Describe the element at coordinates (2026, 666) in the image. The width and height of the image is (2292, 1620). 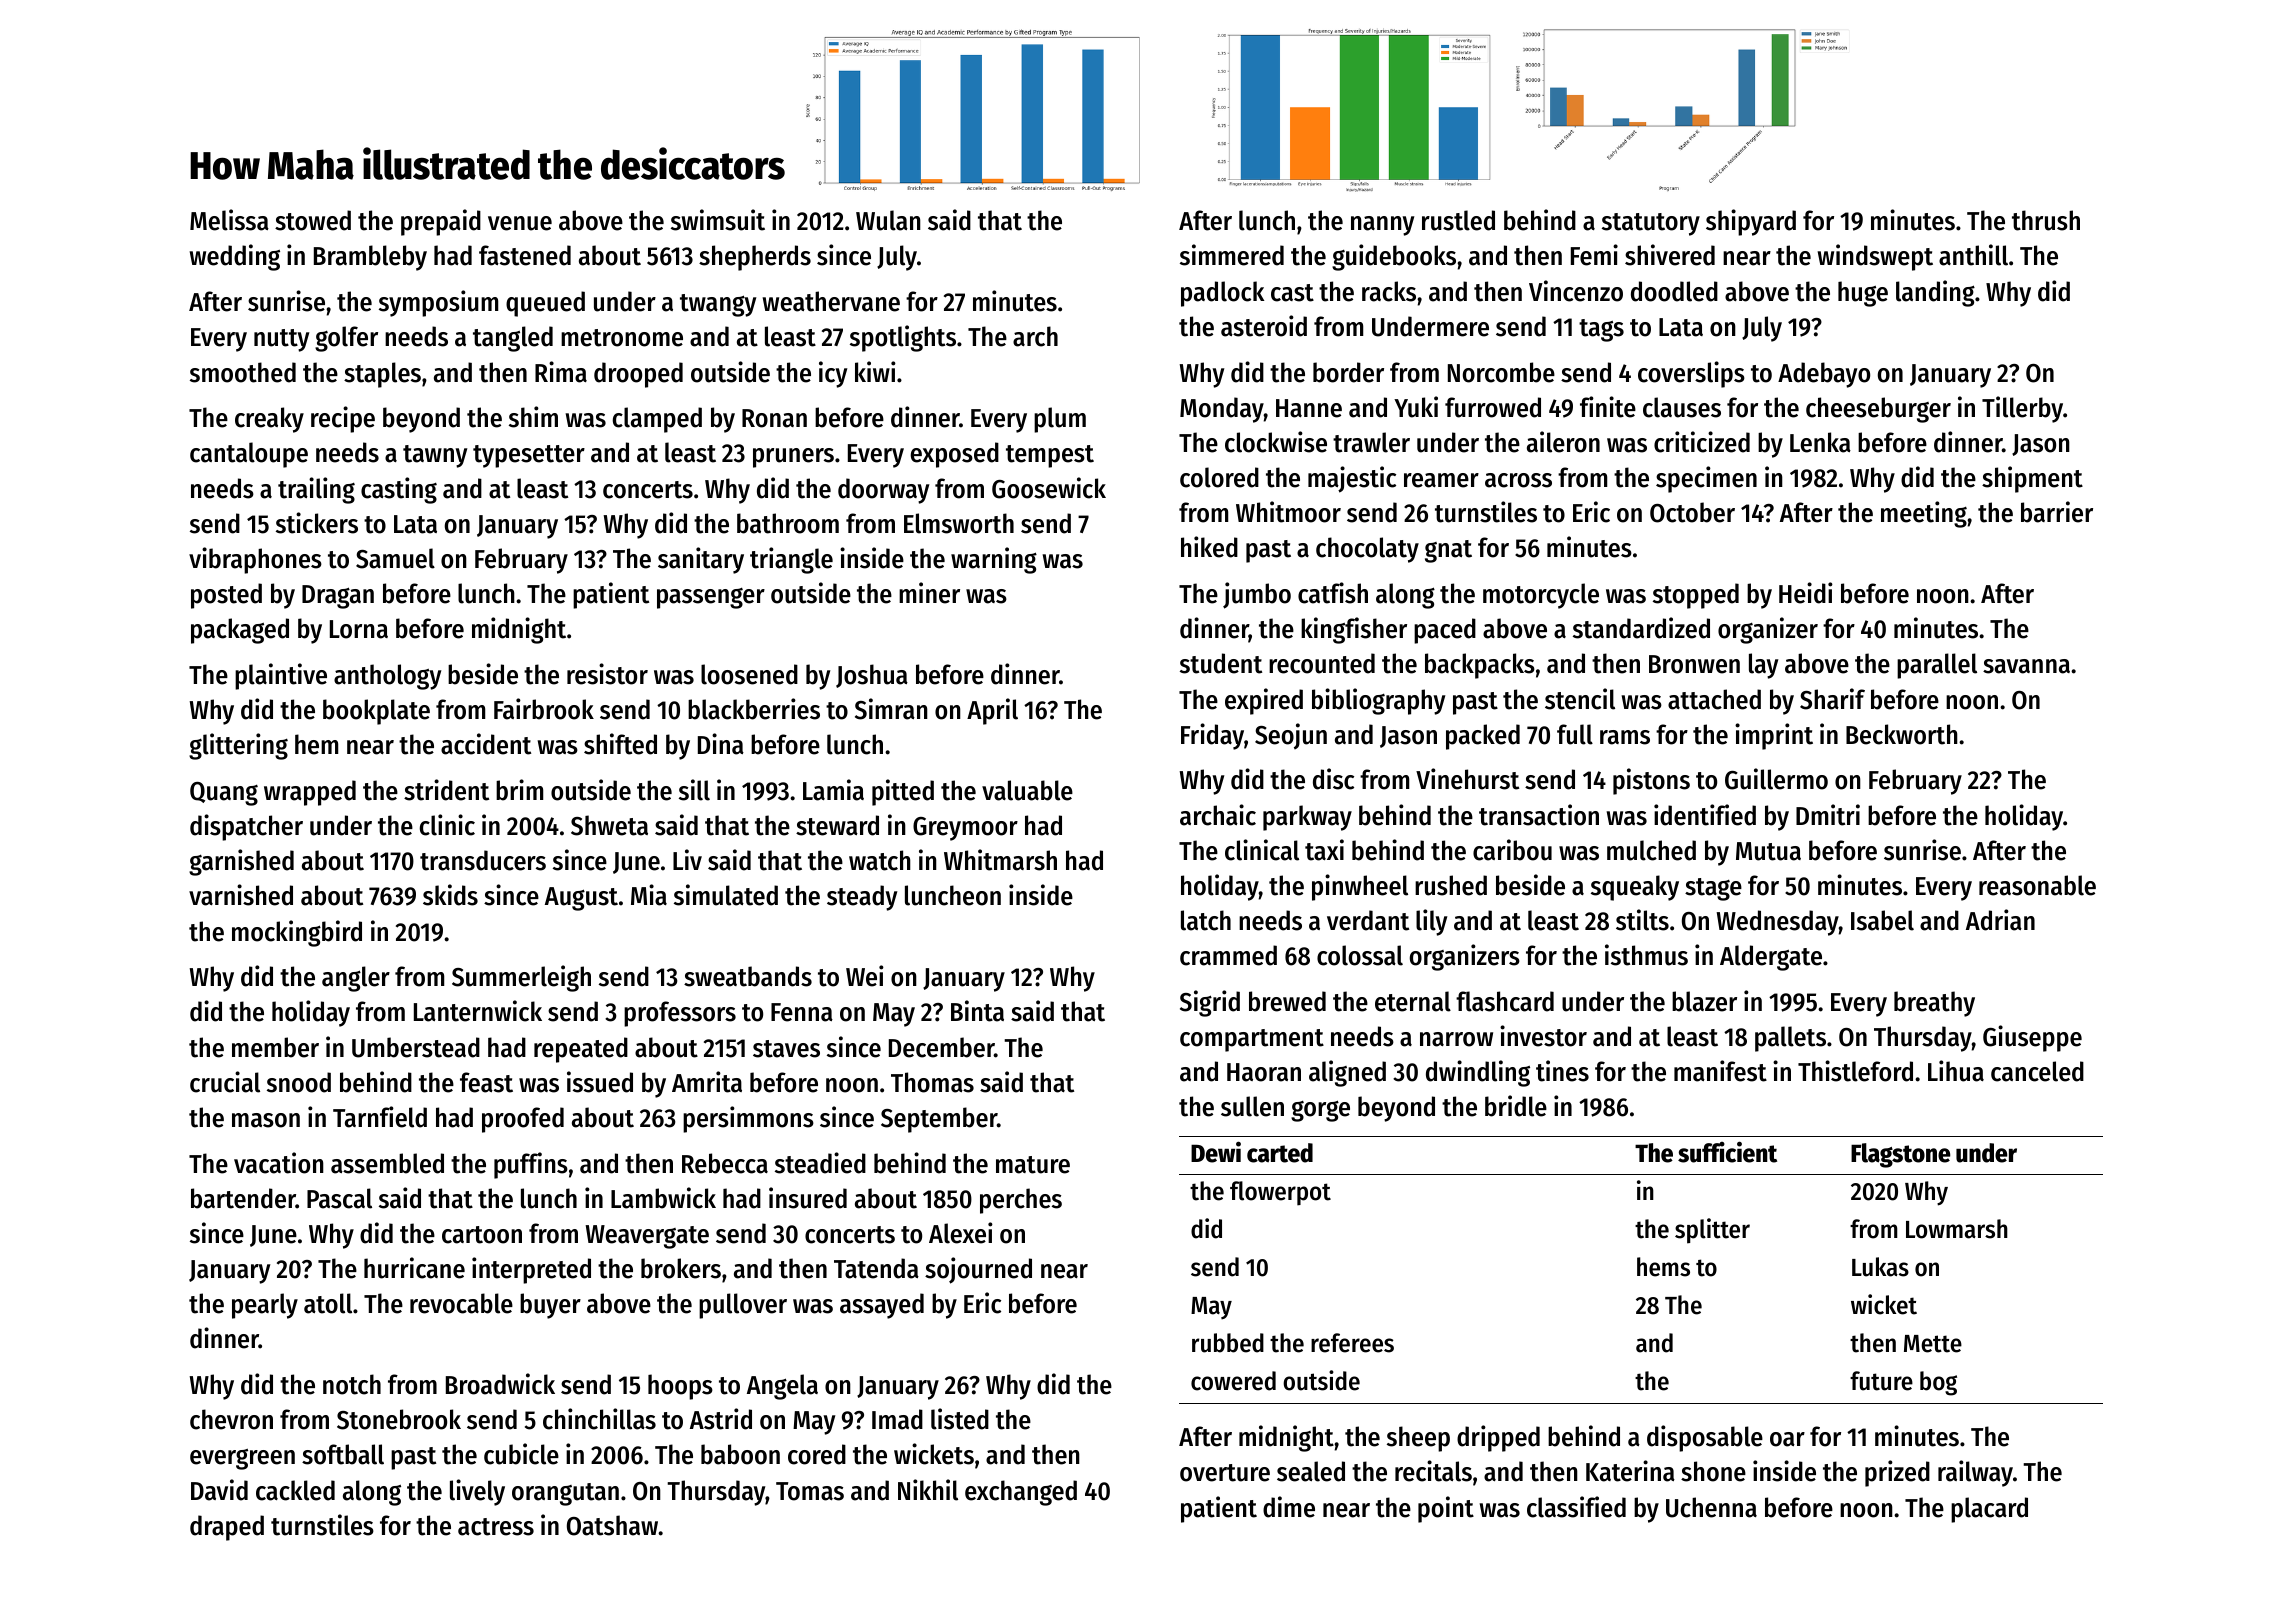
I see `savanna` at that location.
